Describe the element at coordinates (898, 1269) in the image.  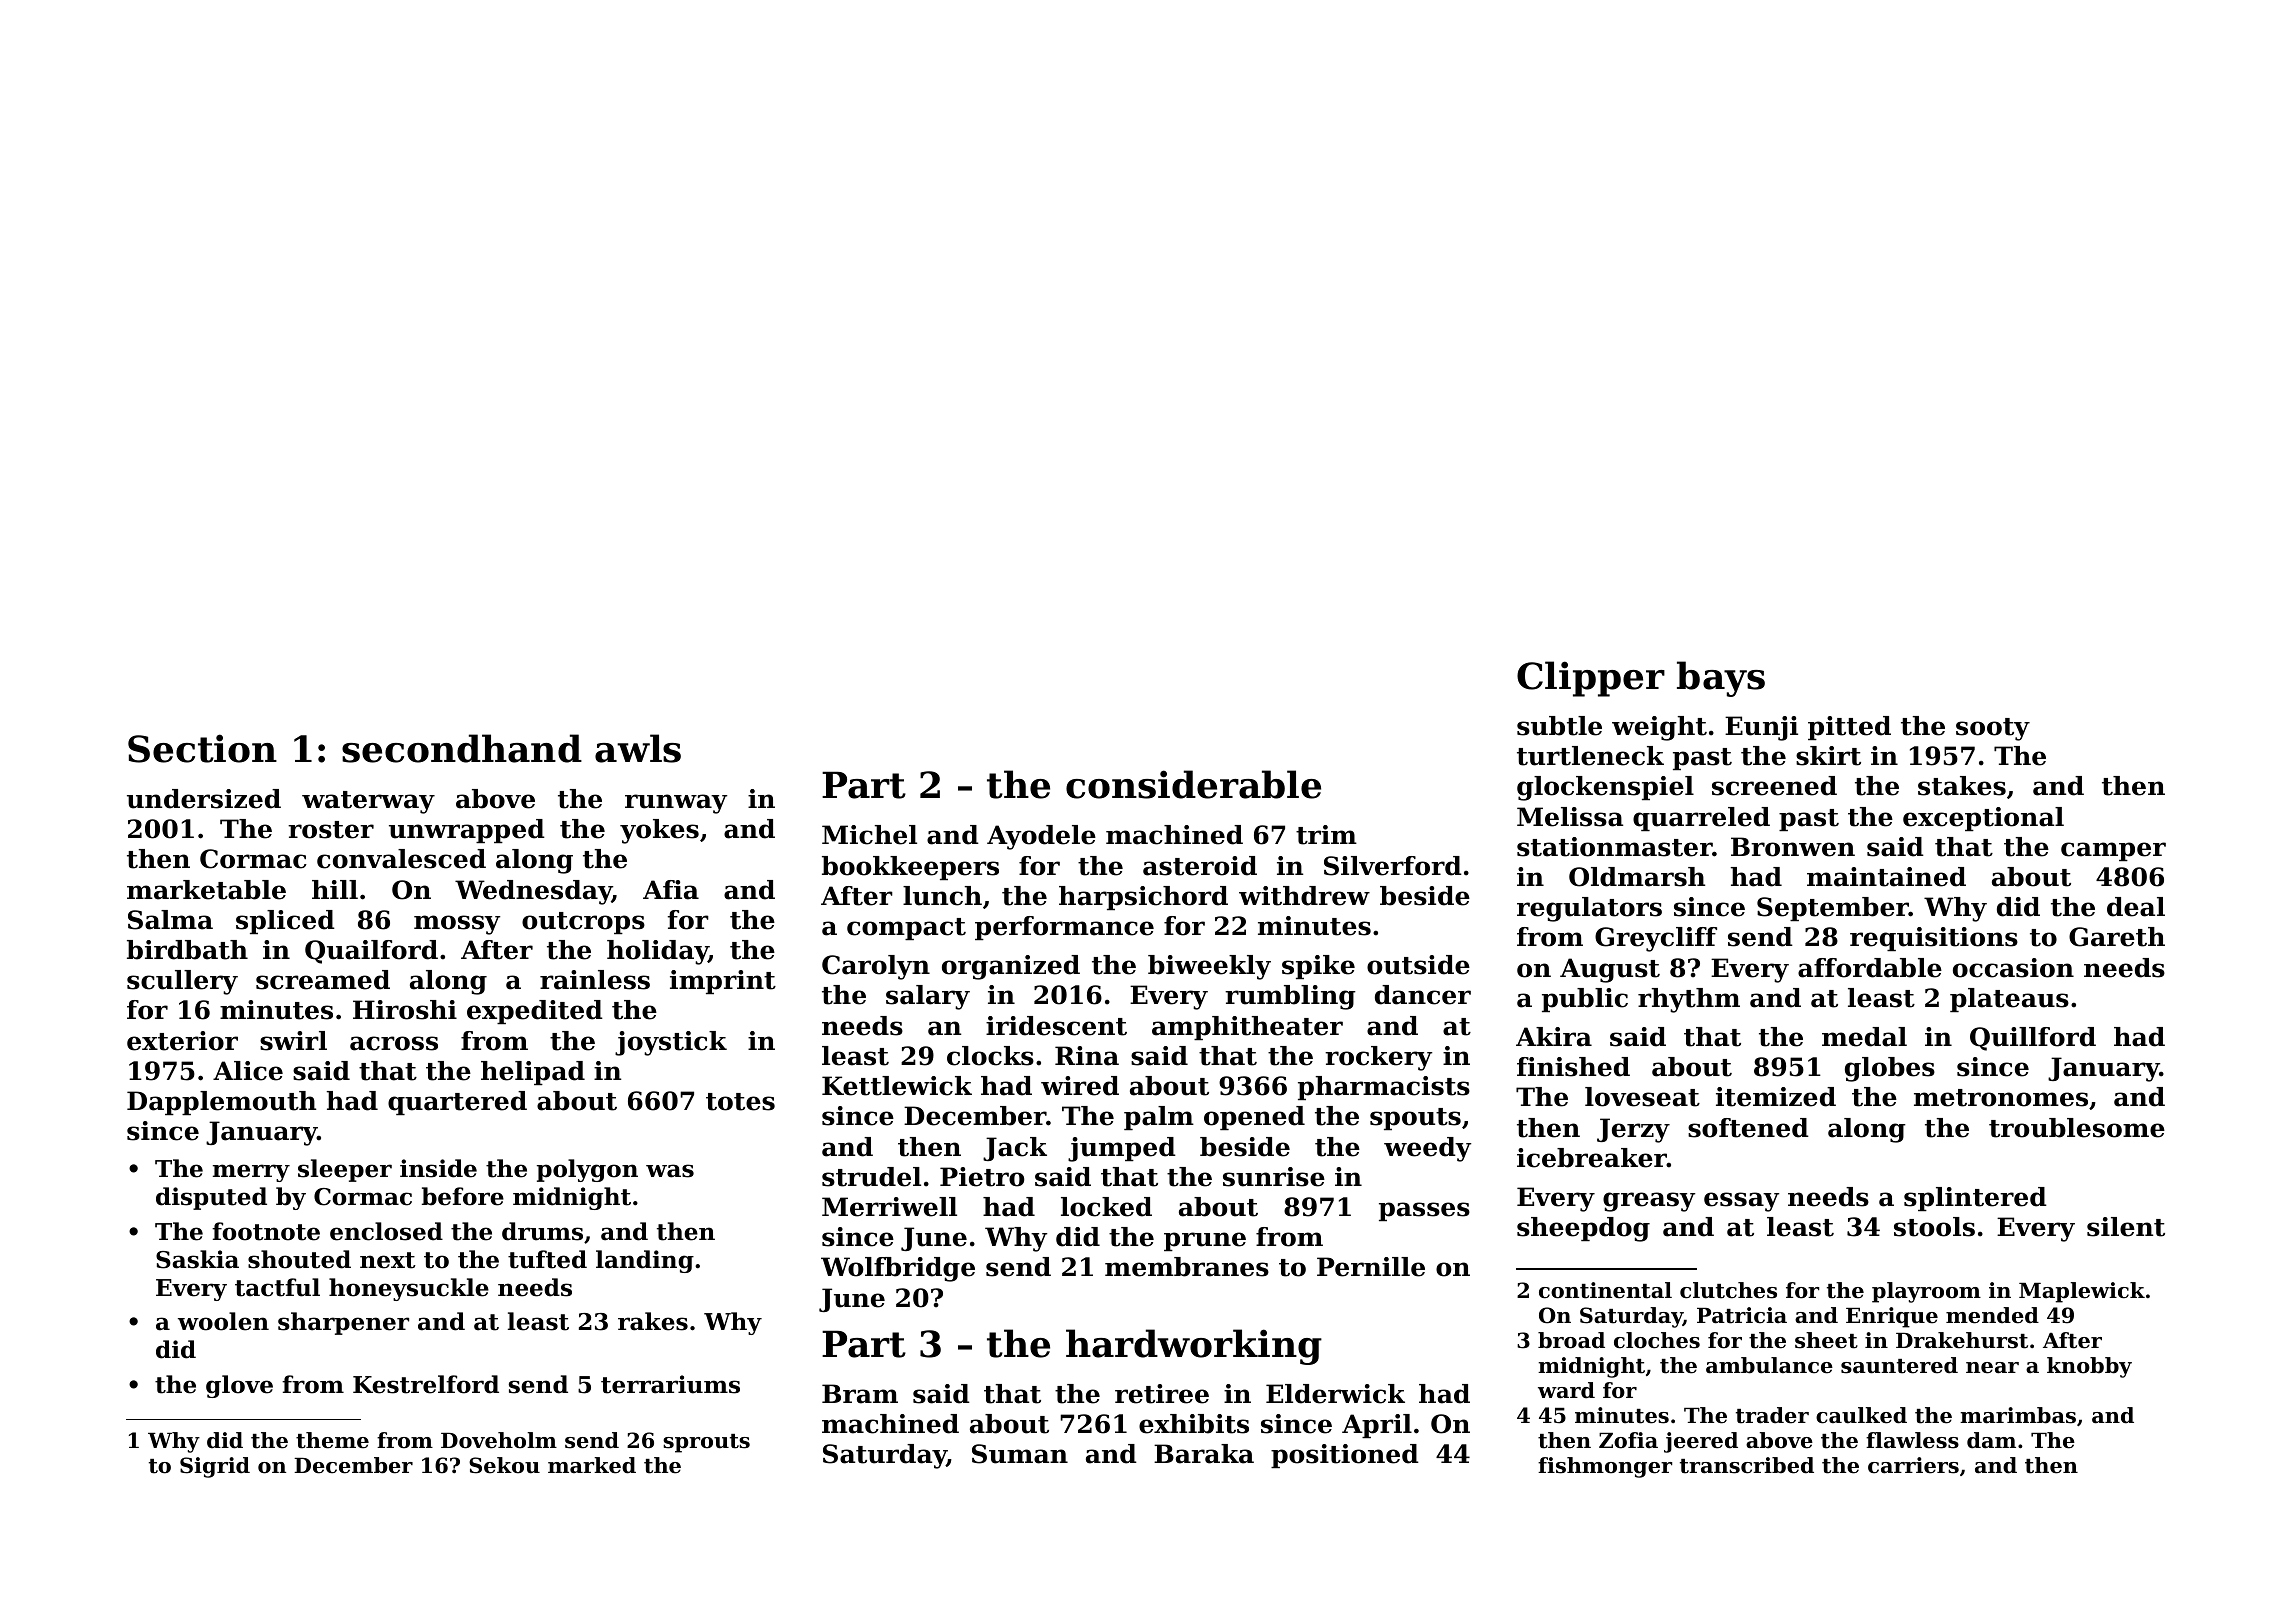
I see `Wolfbridge` at that location.
